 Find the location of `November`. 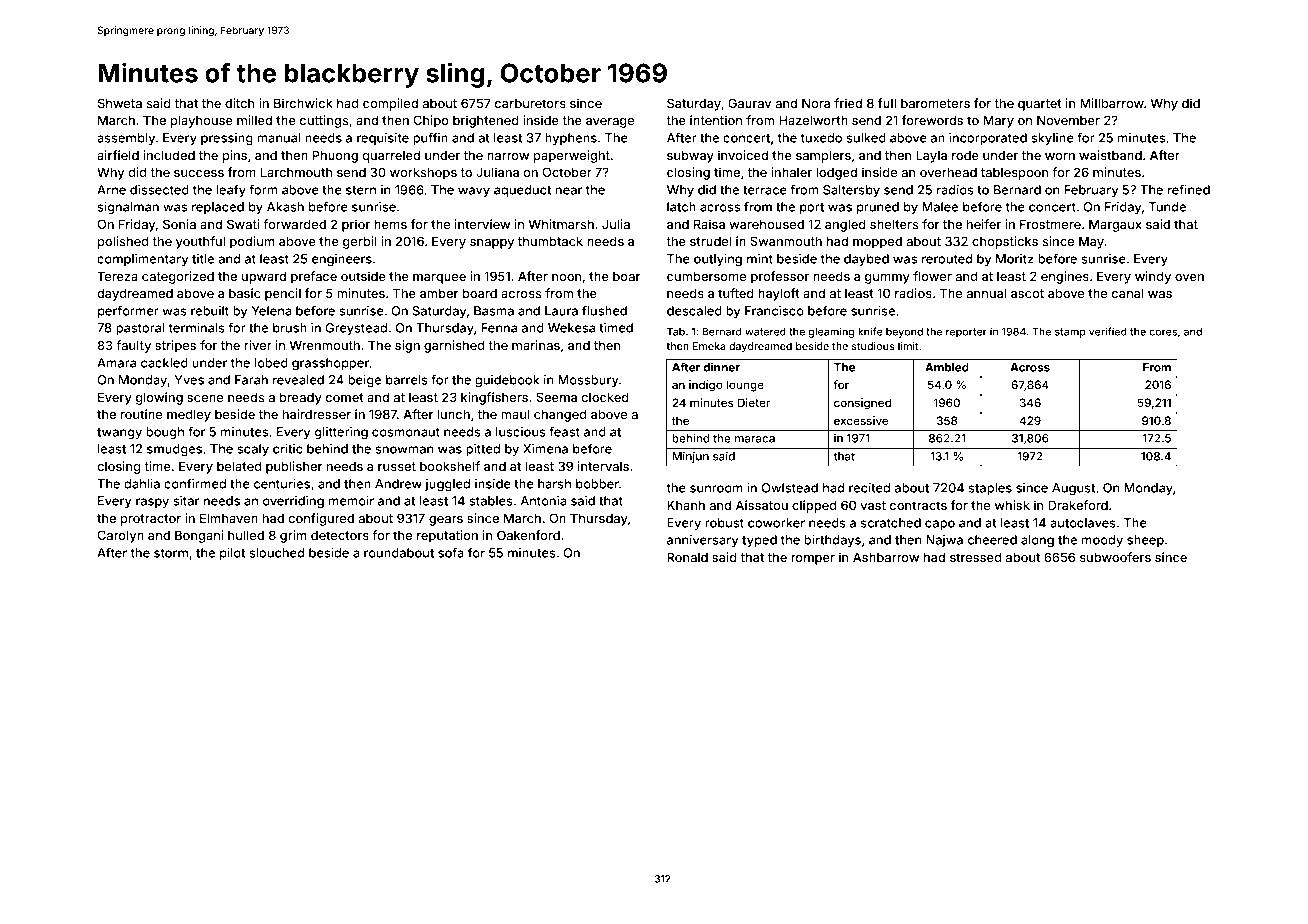

November is located at coordinates (1068, 120).
